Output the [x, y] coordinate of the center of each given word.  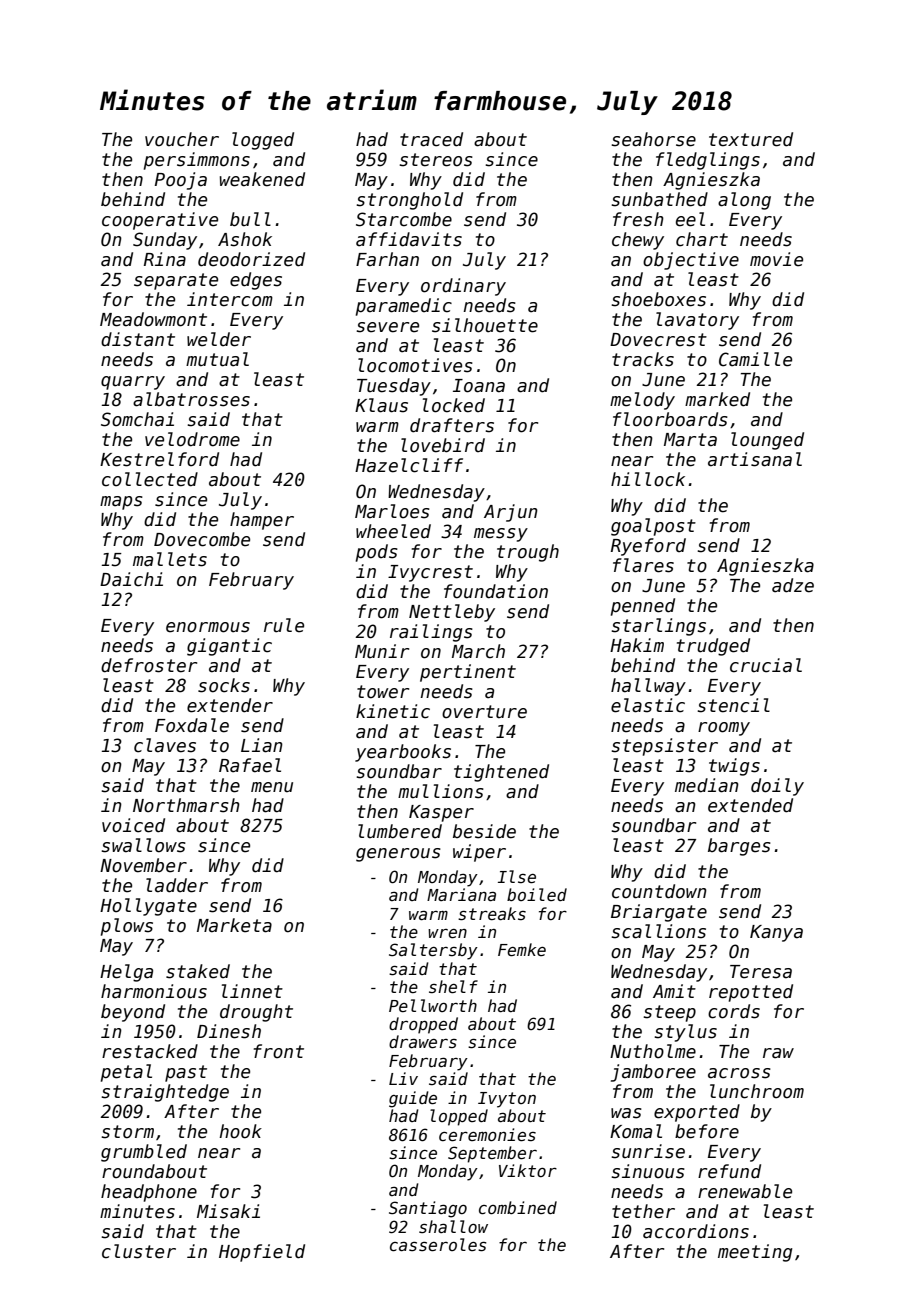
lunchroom [757, 1091]
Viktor [528, 1170]
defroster [149, 665]
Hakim [637, 645]
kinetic [393, 711]
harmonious [154, 991]
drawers [423, 1041]
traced [431, 139]
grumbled [144, 1153]
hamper [262, 521]
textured [751, 139]
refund [729, 1171]
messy [501, 535]
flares [643, 565]
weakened [262, 179]
